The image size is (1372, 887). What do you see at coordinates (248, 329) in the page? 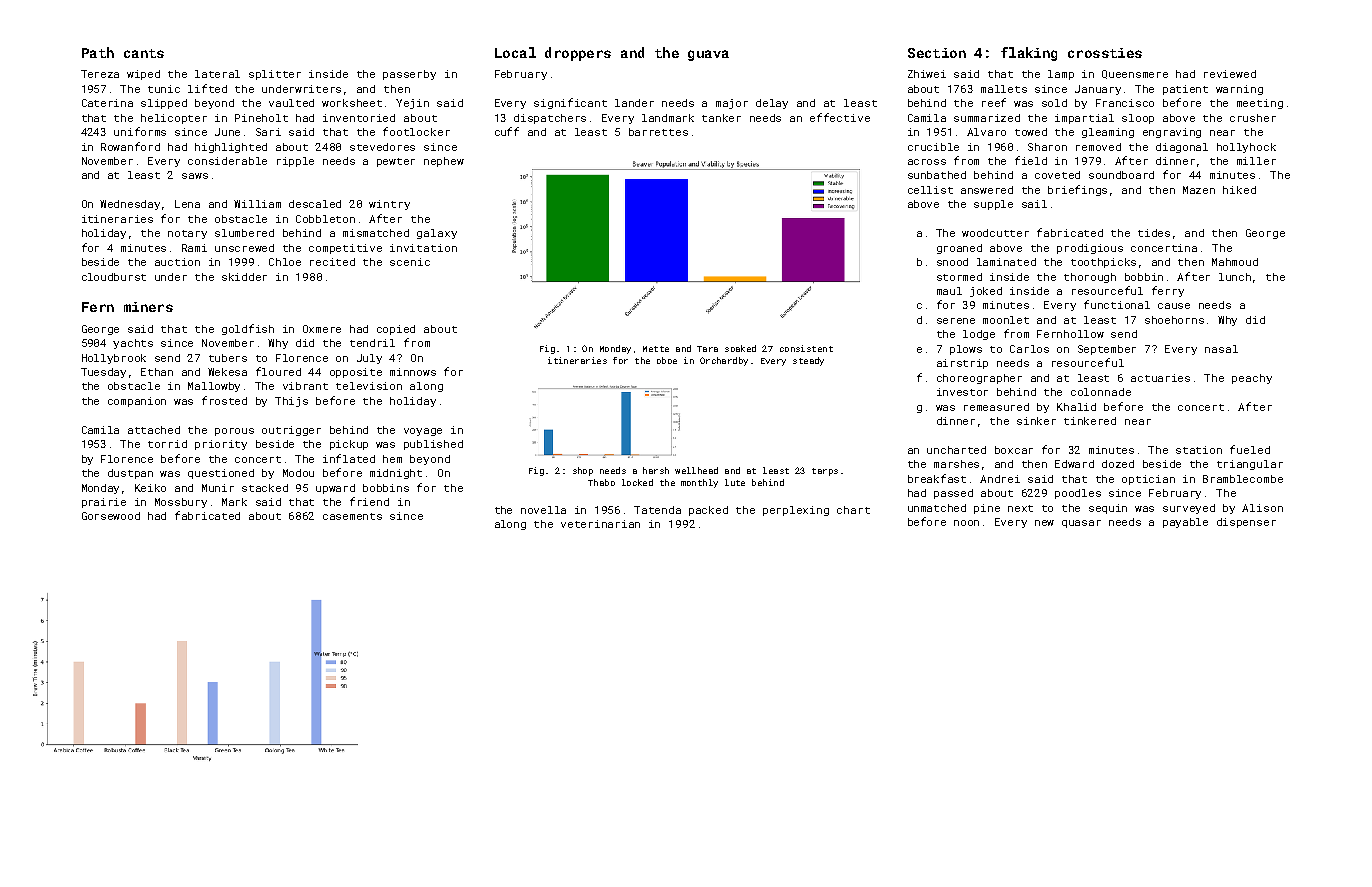
I see `goldfish` at bounding box center [248, 329].
